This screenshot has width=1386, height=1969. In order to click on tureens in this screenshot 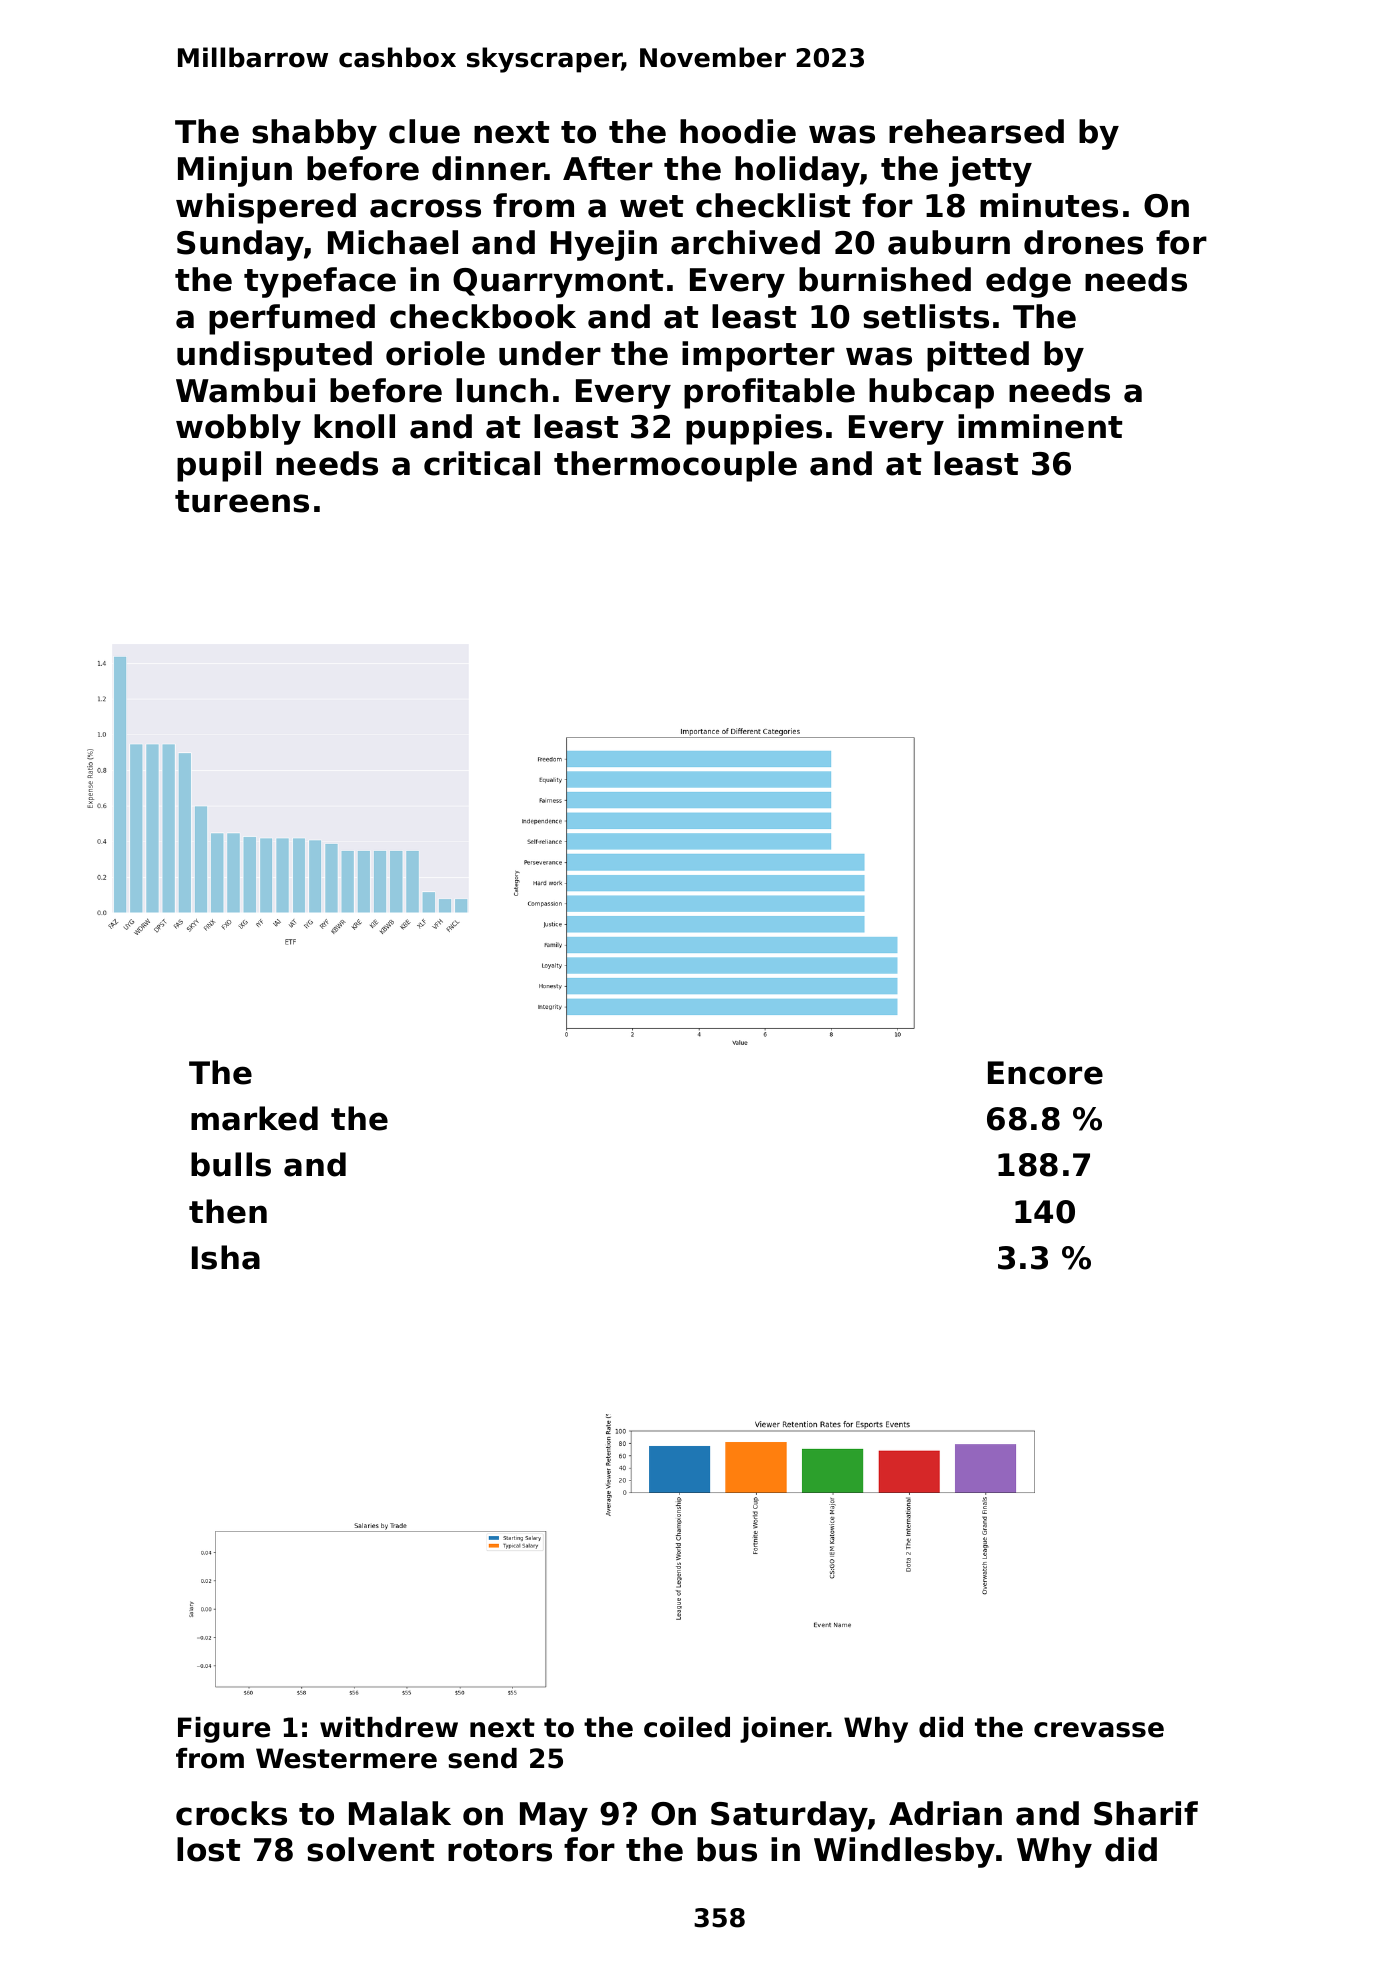, I will do `click(242, 501)`.
